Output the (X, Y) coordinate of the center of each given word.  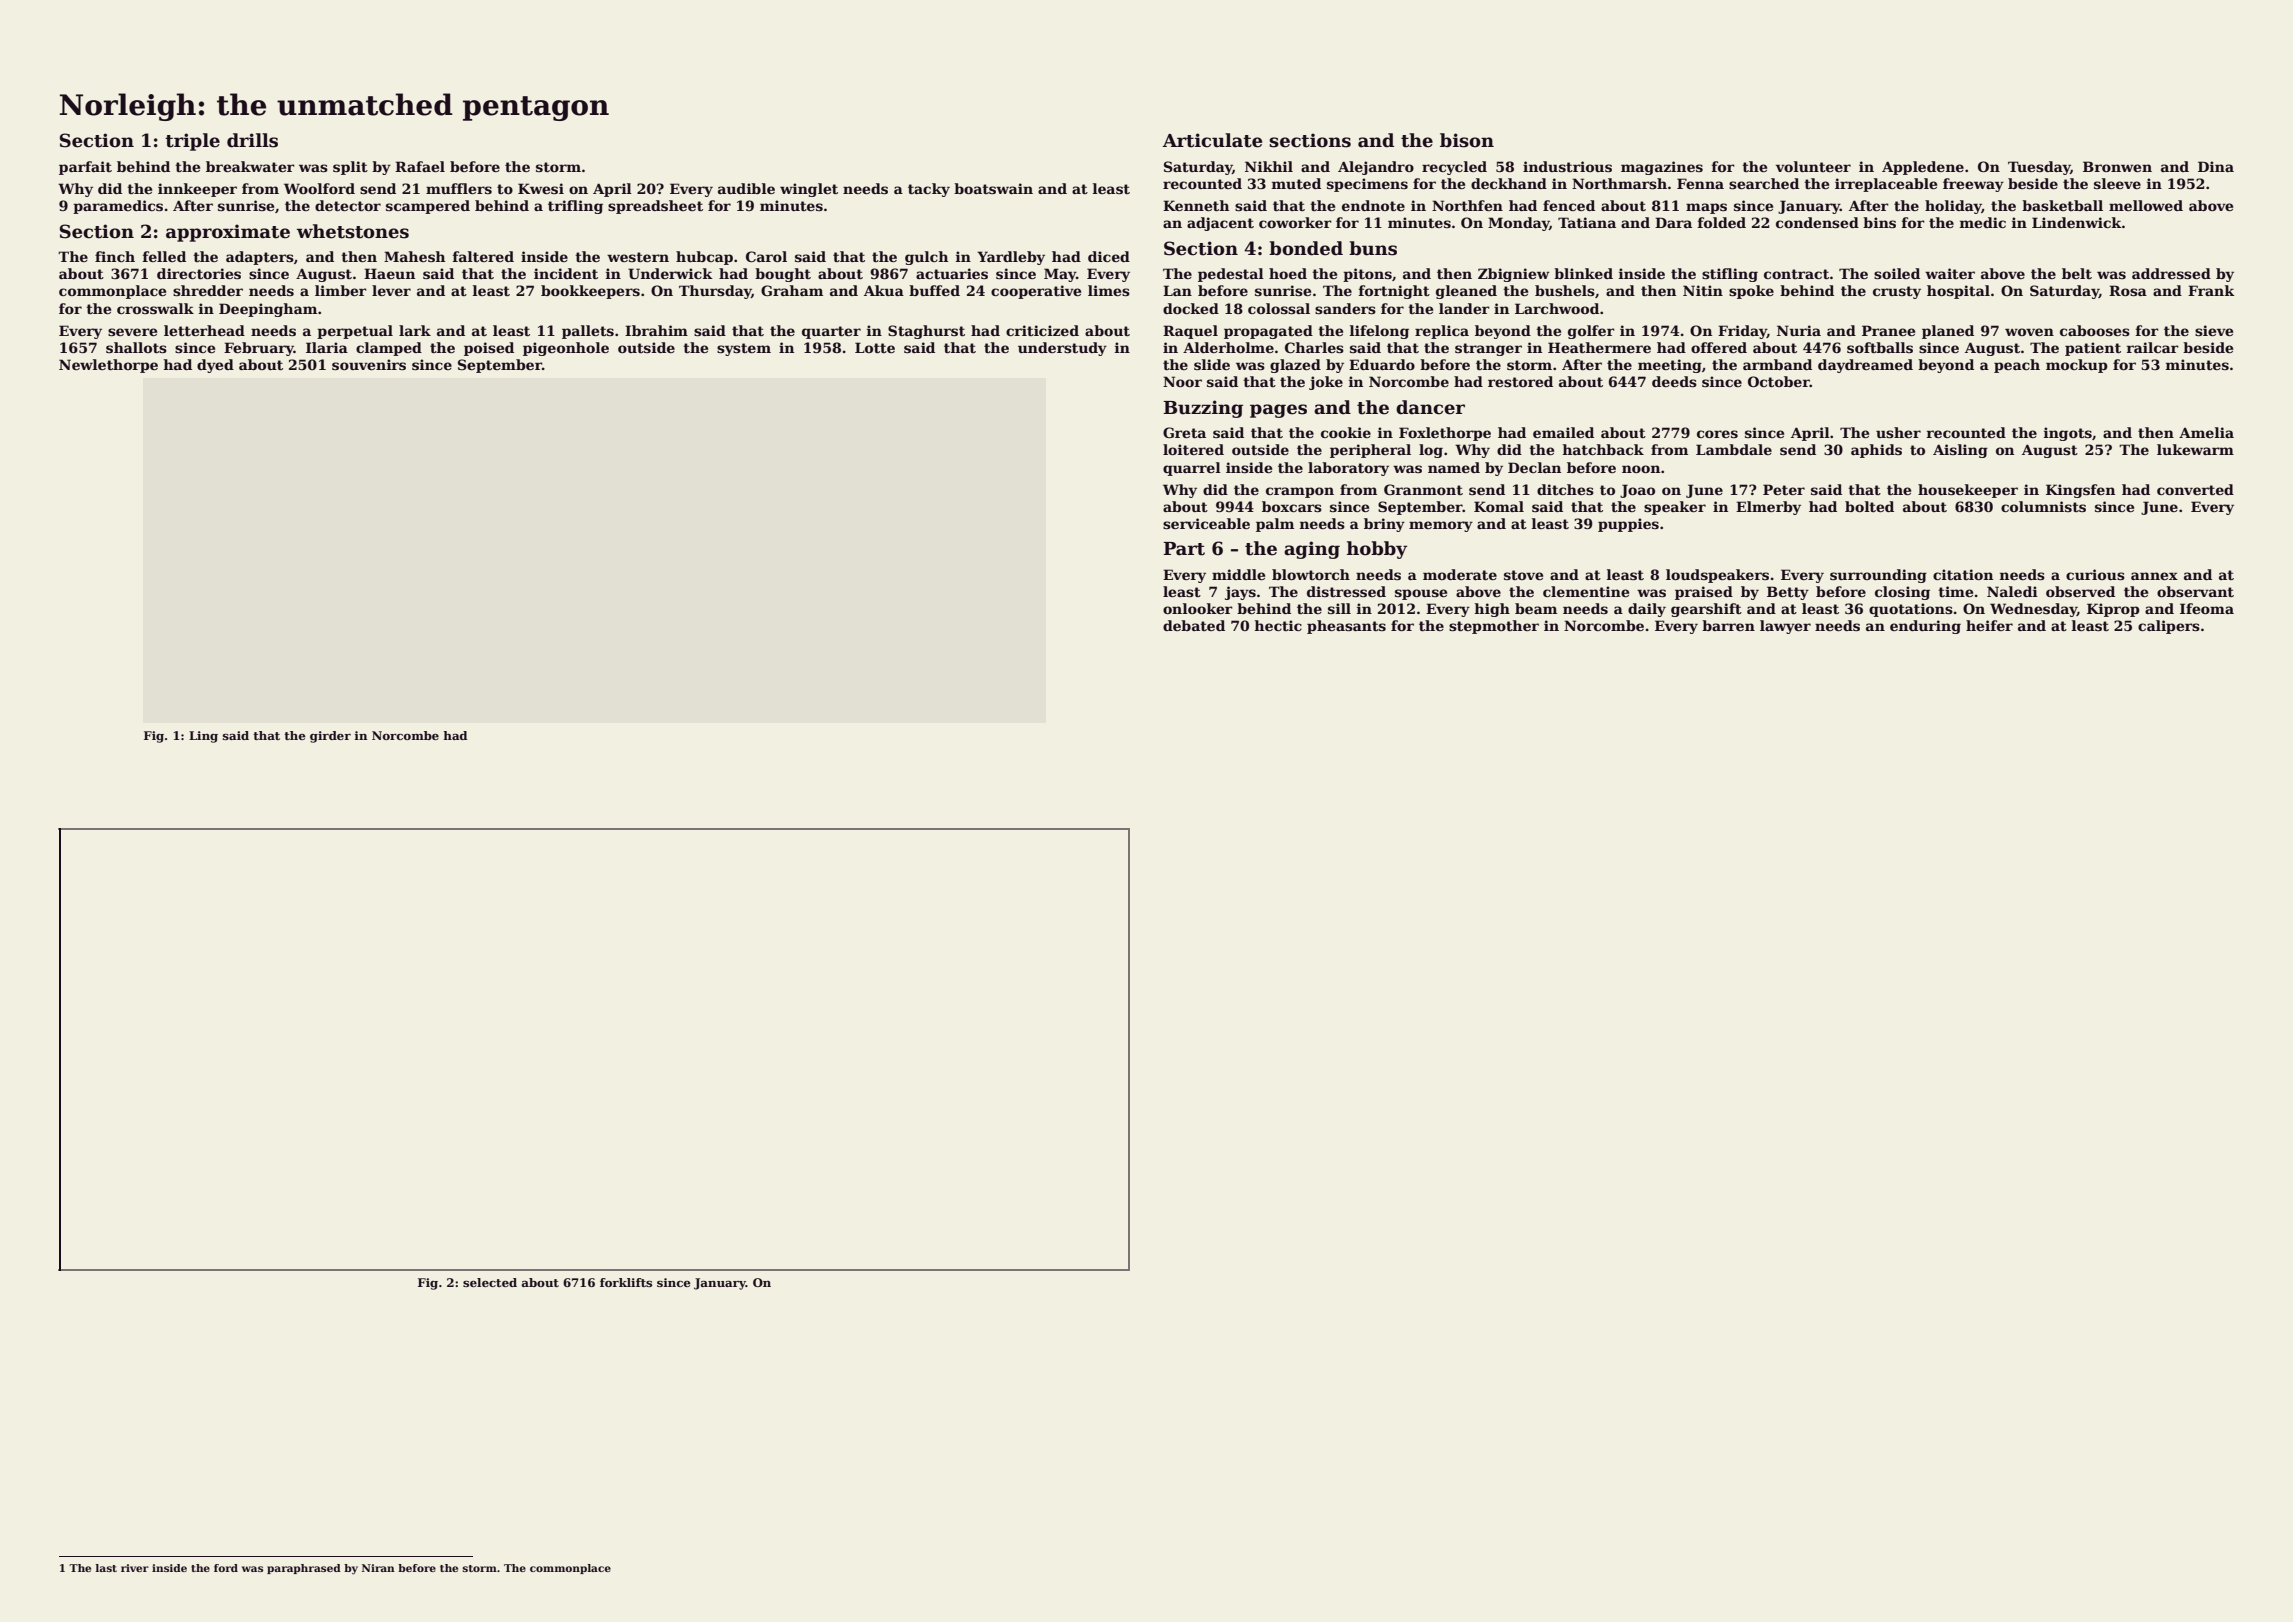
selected (490, 1282)
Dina (2216, 166)
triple (192, 142)
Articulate (1212, 140)
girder (330, 737)
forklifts (626, 1282)
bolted (1869, 506)
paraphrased (304, 1569)
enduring (1925, 627)
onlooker (1198, 608)
